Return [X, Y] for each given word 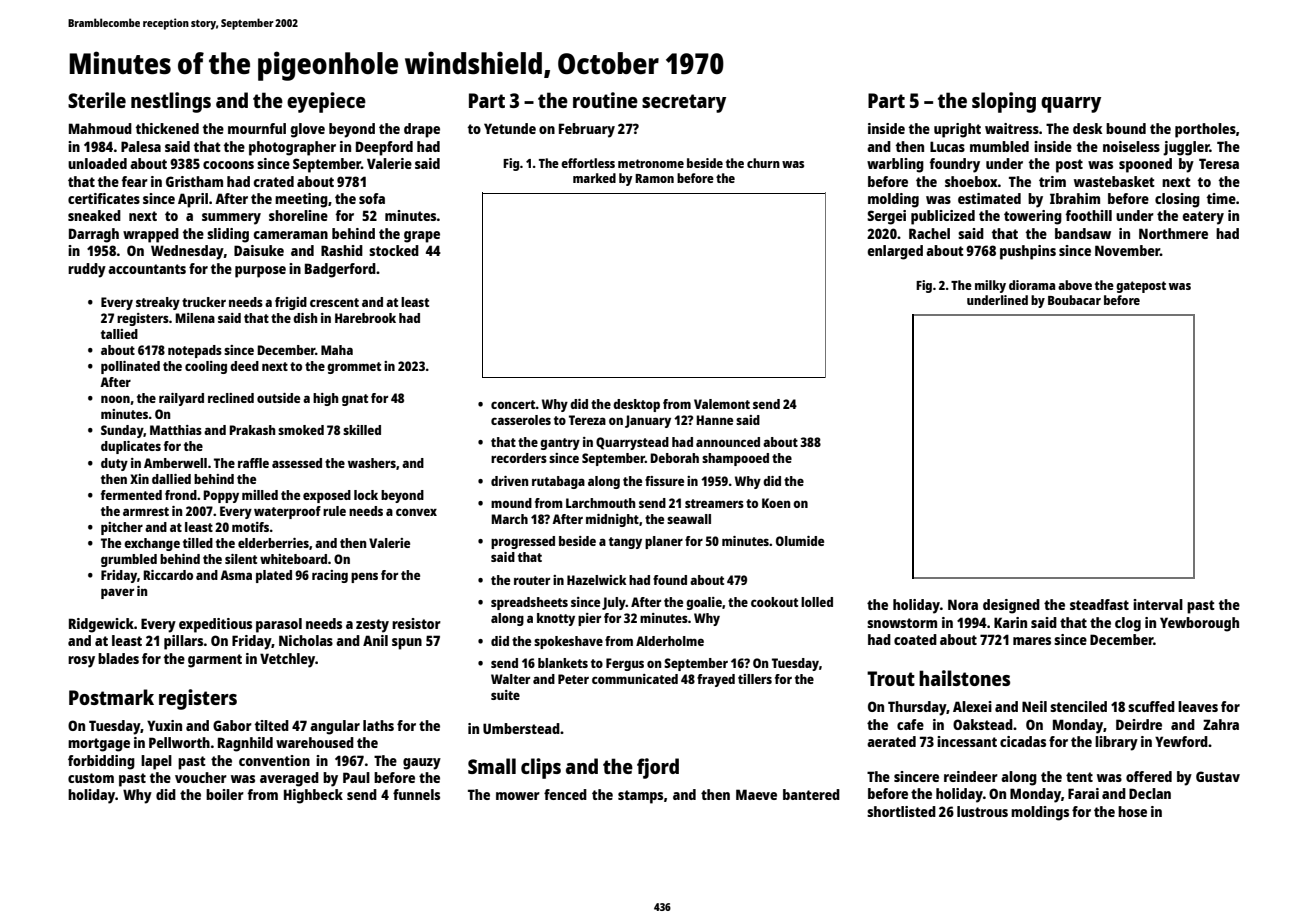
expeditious [215, 625]
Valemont [722, 404]
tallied [119, 334]
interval [1158, 604]
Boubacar [1074, 300]
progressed [523, 542]
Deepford [384, 148]
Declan [1150, 793]
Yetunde [510, 128]
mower [518, 796]
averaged [289, 779]
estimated [989, 198]
